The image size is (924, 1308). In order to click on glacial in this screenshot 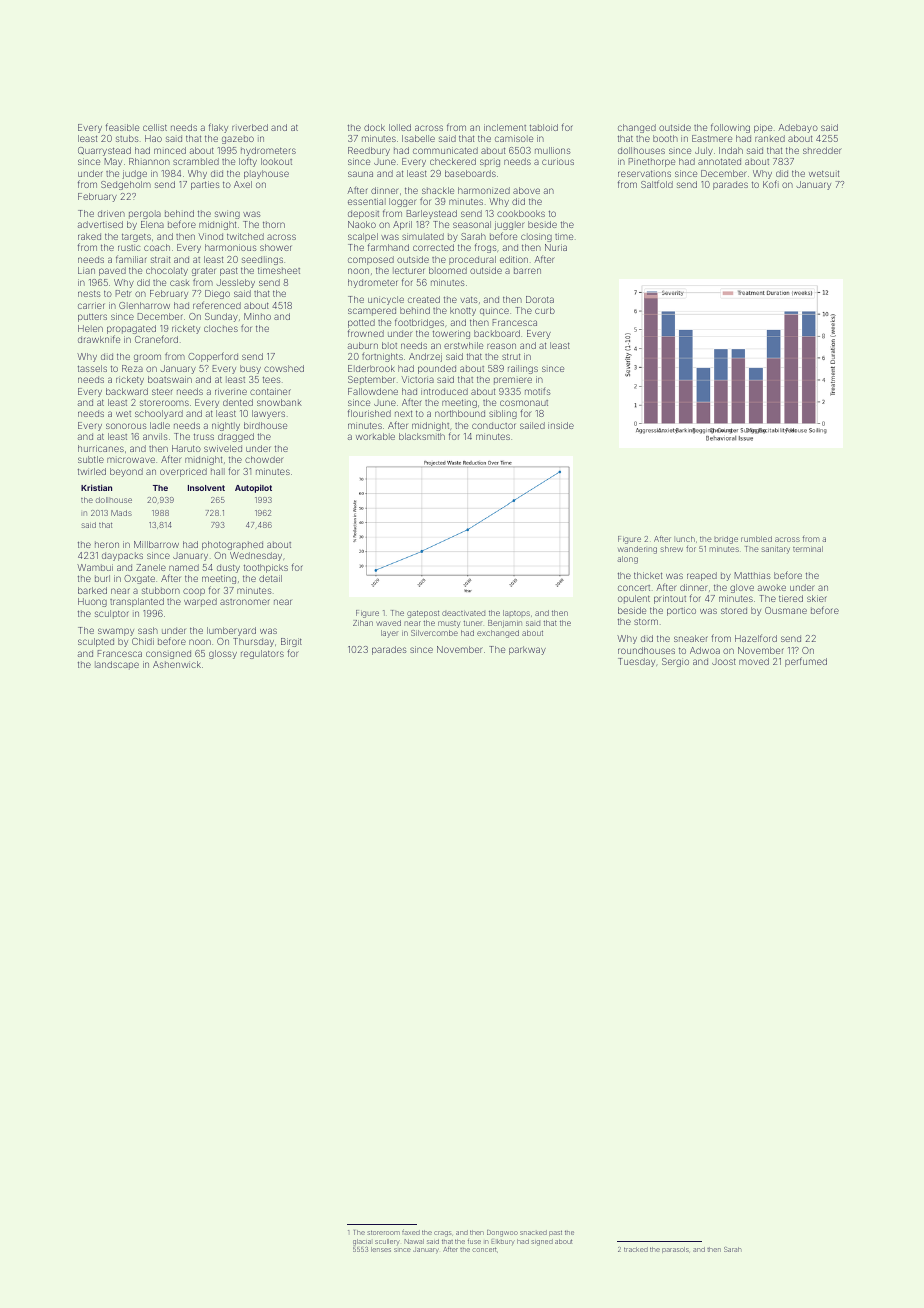, I will do `click(362, 1242)`.
